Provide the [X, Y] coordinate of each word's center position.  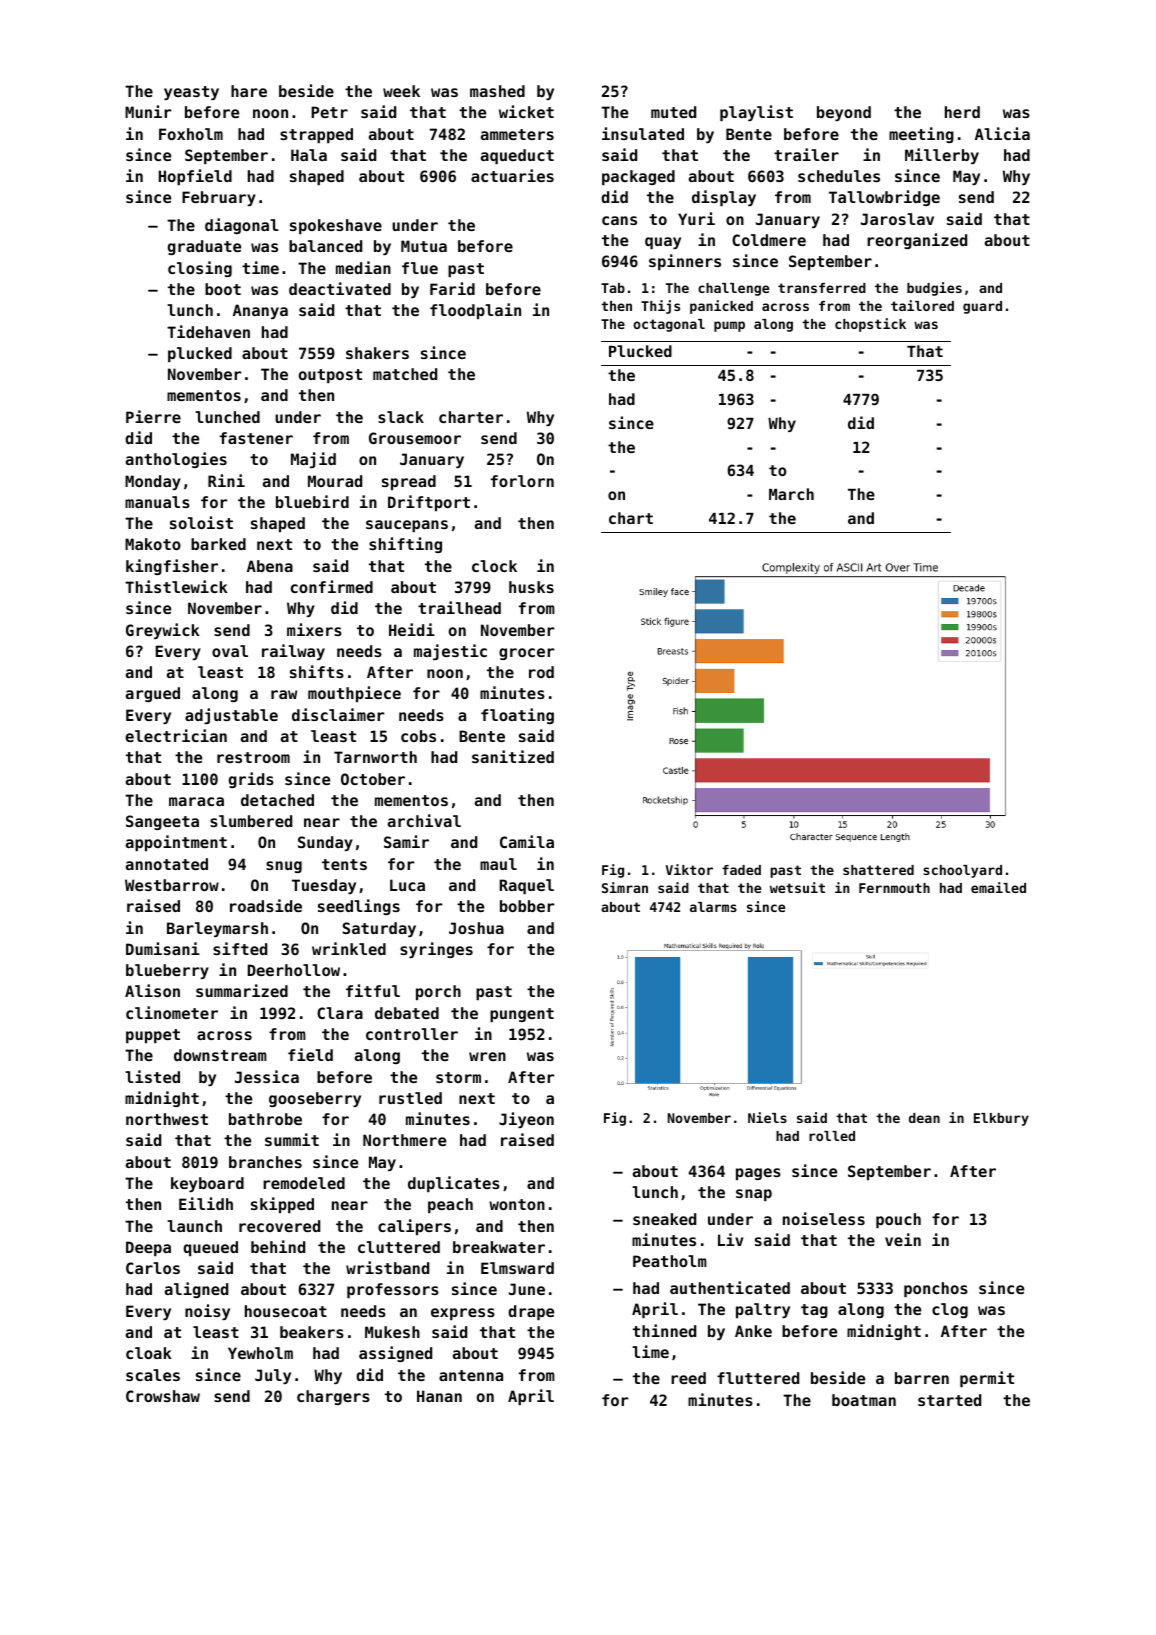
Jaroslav [897, 219]
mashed [497, 91]
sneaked [664, 1219]
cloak [149, 1353]
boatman [864, 1400]
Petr [329, 112]
